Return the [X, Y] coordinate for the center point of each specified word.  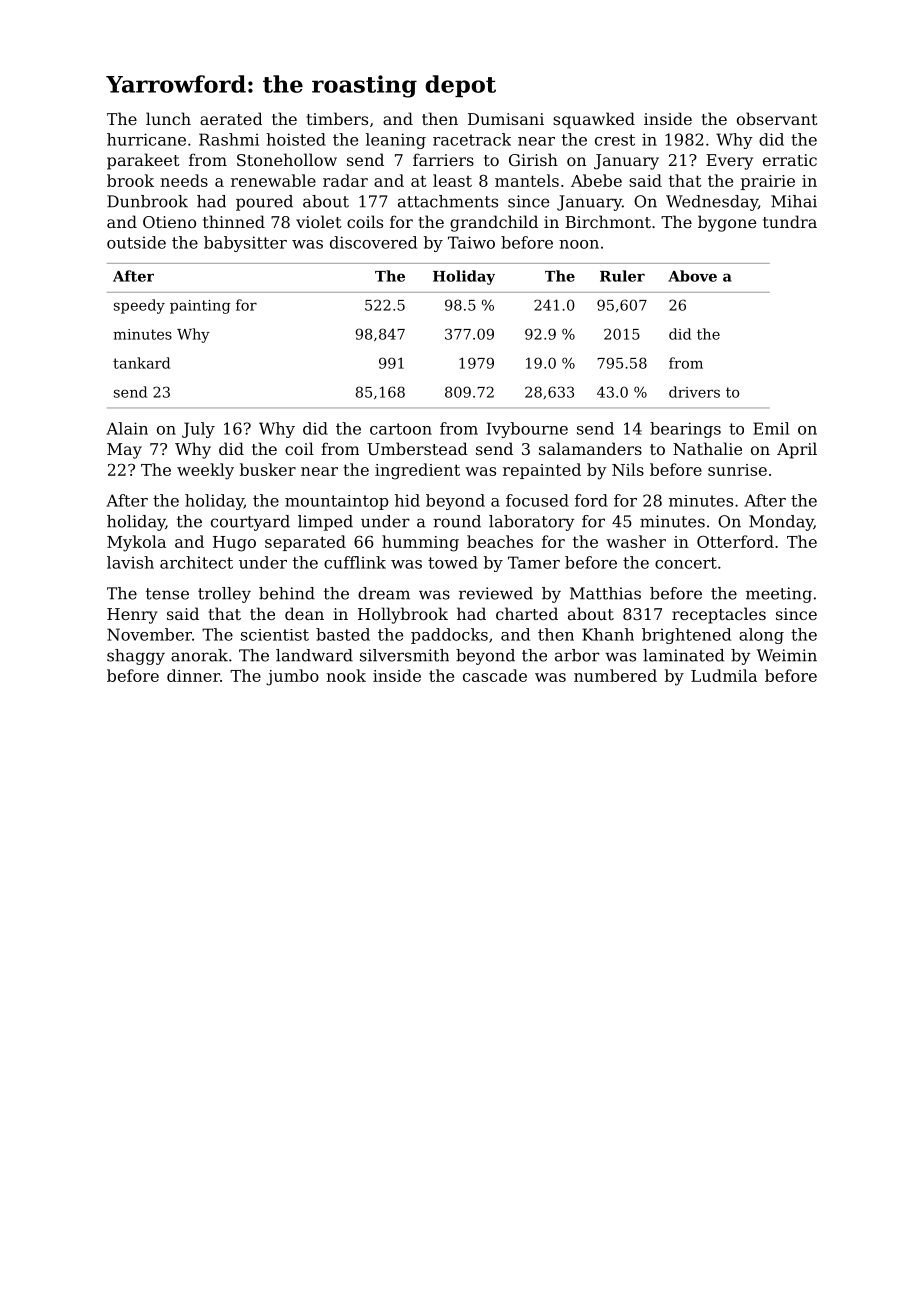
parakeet [143, 161]
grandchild [494, 223]
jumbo [292, 677]
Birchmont [608, 221]
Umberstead [417, 448]
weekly [205, 471]
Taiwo [471, 242]
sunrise [737, 470]
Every [729, 162]
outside [136, 242]
